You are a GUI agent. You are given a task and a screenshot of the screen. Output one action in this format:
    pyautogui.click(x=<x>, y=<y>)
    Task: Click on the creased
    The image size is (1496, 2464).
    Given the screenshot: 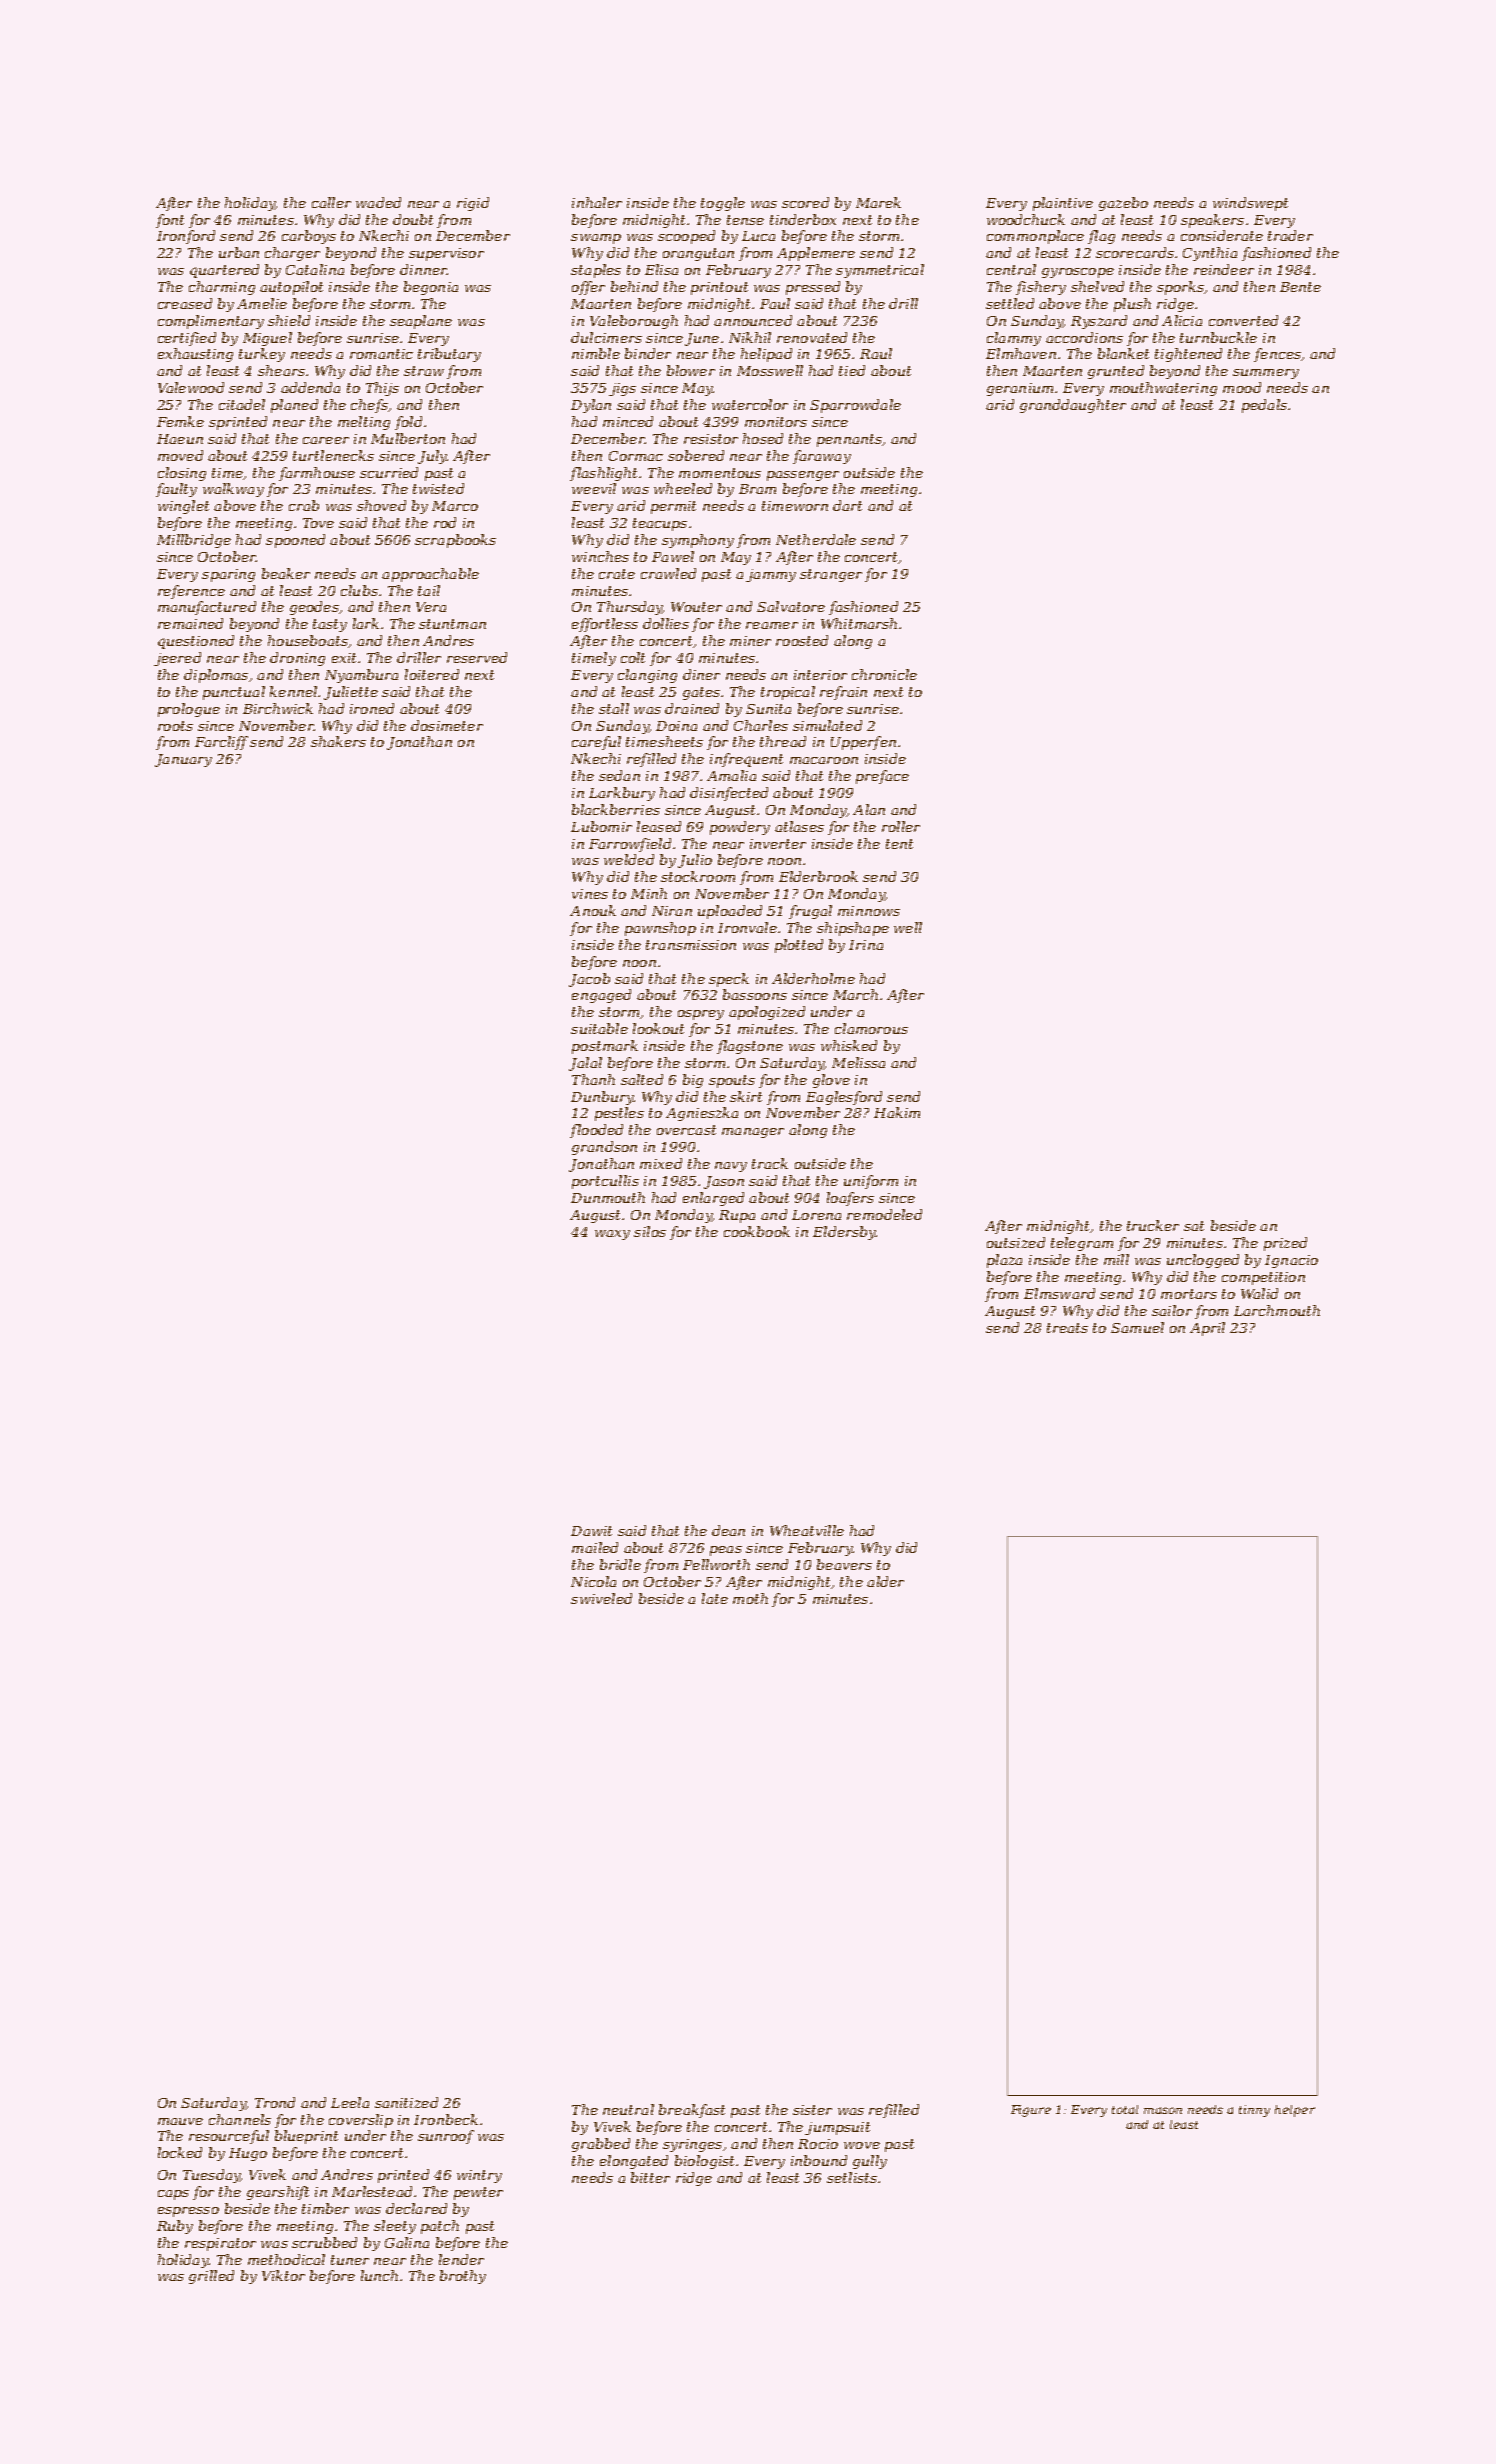 What is the action you would take?
    pyautogui.click(x=185, y=303)
